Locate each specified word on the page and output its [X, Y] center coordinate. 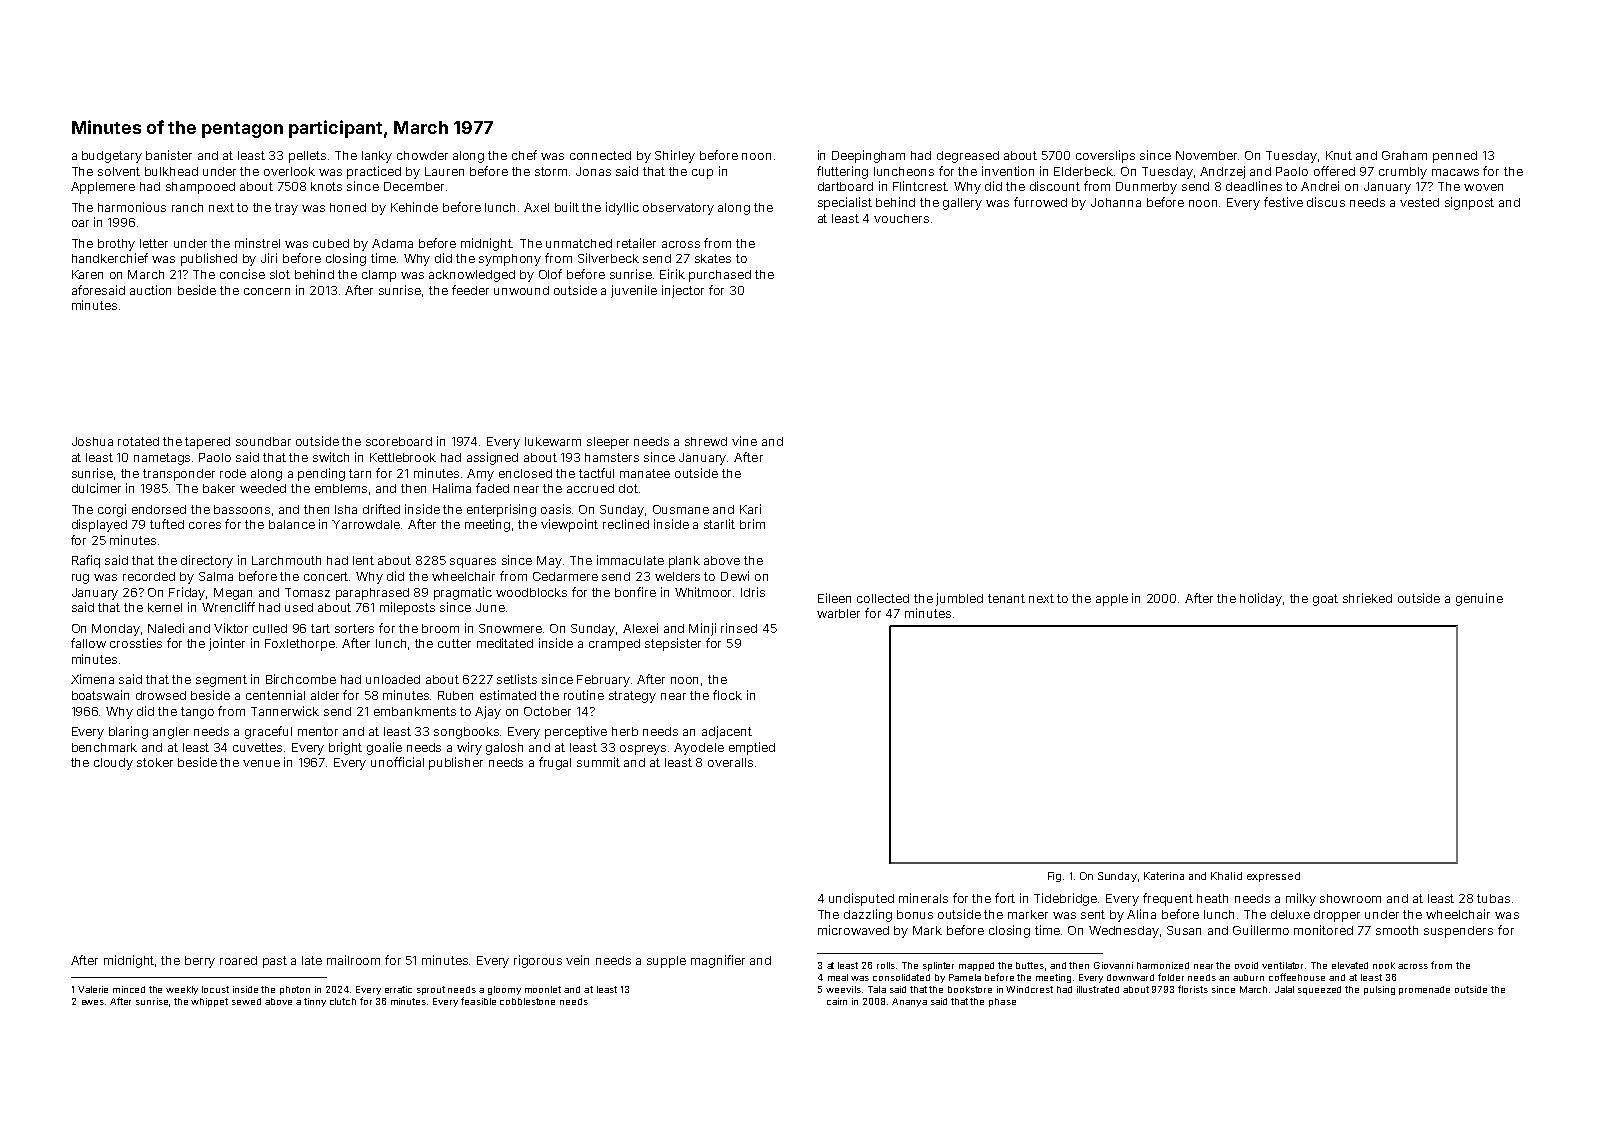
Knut [1339, 155]
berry [200, 962]
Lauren [444, 171]
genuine [1479, 599]
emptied [752, 748]
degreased [968, 157]
